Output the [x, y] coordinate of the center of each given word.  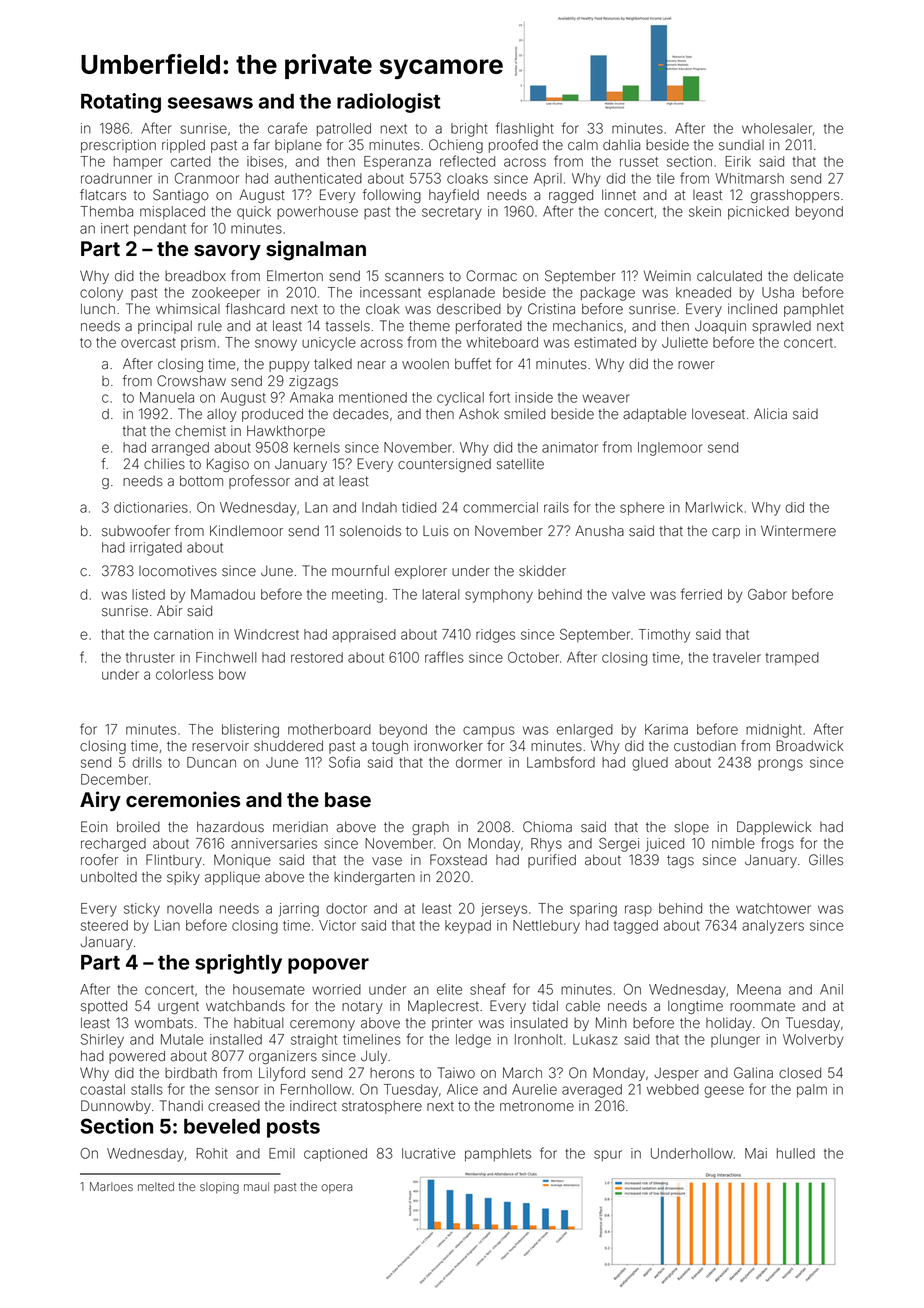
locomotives [178, 571]
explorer [421, 572]
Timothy [664, 636]
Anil [831, 989]
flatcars [103, 195]
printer [452, 1024]
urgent [178, 1007]
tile [666, 178]
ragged [571, 196]
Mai [756, 1153]
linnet [619, 195]
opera [337, 1188]
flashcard [255, 309]
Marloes [111, 1186]
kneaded [703, 292]
